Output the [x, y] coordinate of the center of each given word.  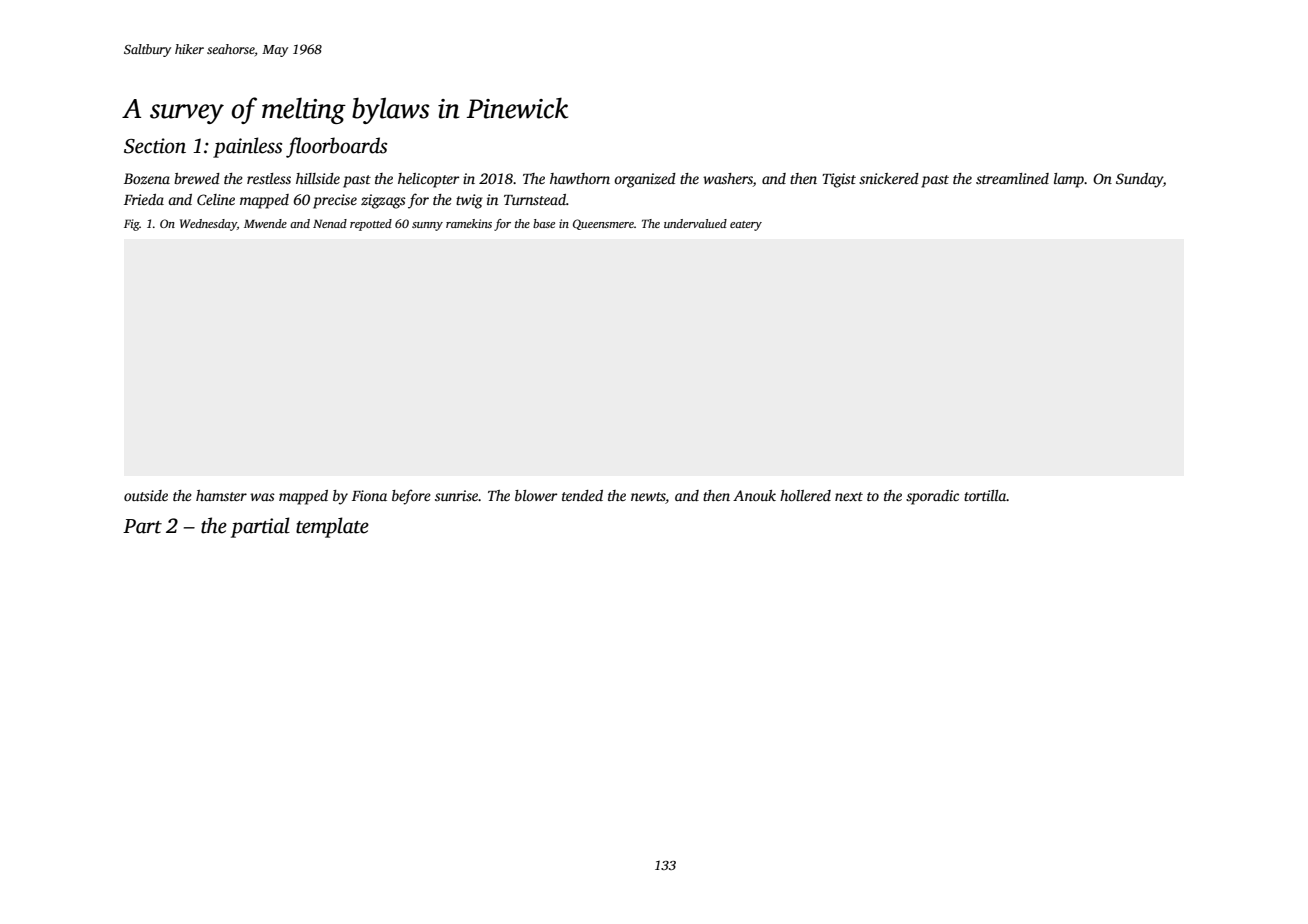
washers [728, 180]
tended [582, 495]
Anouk [754, 495]
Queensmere [603, 224]
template [332, 527]
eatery [746, 226]
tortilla [985, 495]
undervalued [695, 223]
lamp [1069, 180]
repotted [371, 225]
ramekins [469, 223]
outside [146, 495]
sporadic [932, 497]
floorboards [336, 147]
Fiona [369, 495]
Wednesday [208, 225]
